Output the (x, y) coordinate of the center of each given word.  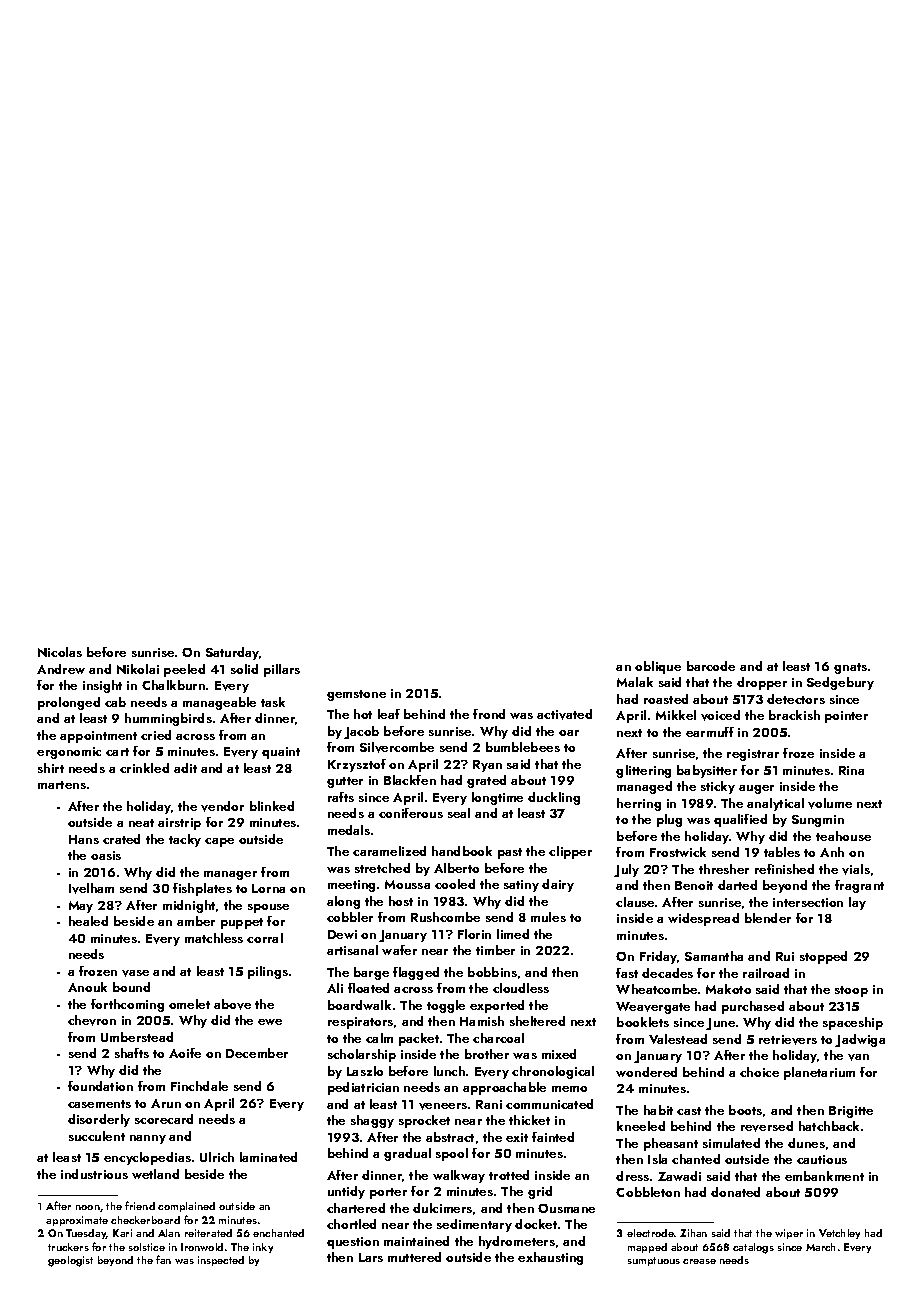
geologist (70, 1261)
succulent (97, 1136)
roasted (666, 699)
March (820, 1247)
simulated (731, 1143)
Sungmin (818, 821)
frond (489, 714)
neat (141, 823)
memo (569, 1089)
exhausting (550, 1258)
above (232, 1004)
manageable (219, 703)
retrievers (788, 1040)
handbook (462, 851)
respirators (360, 1023)
